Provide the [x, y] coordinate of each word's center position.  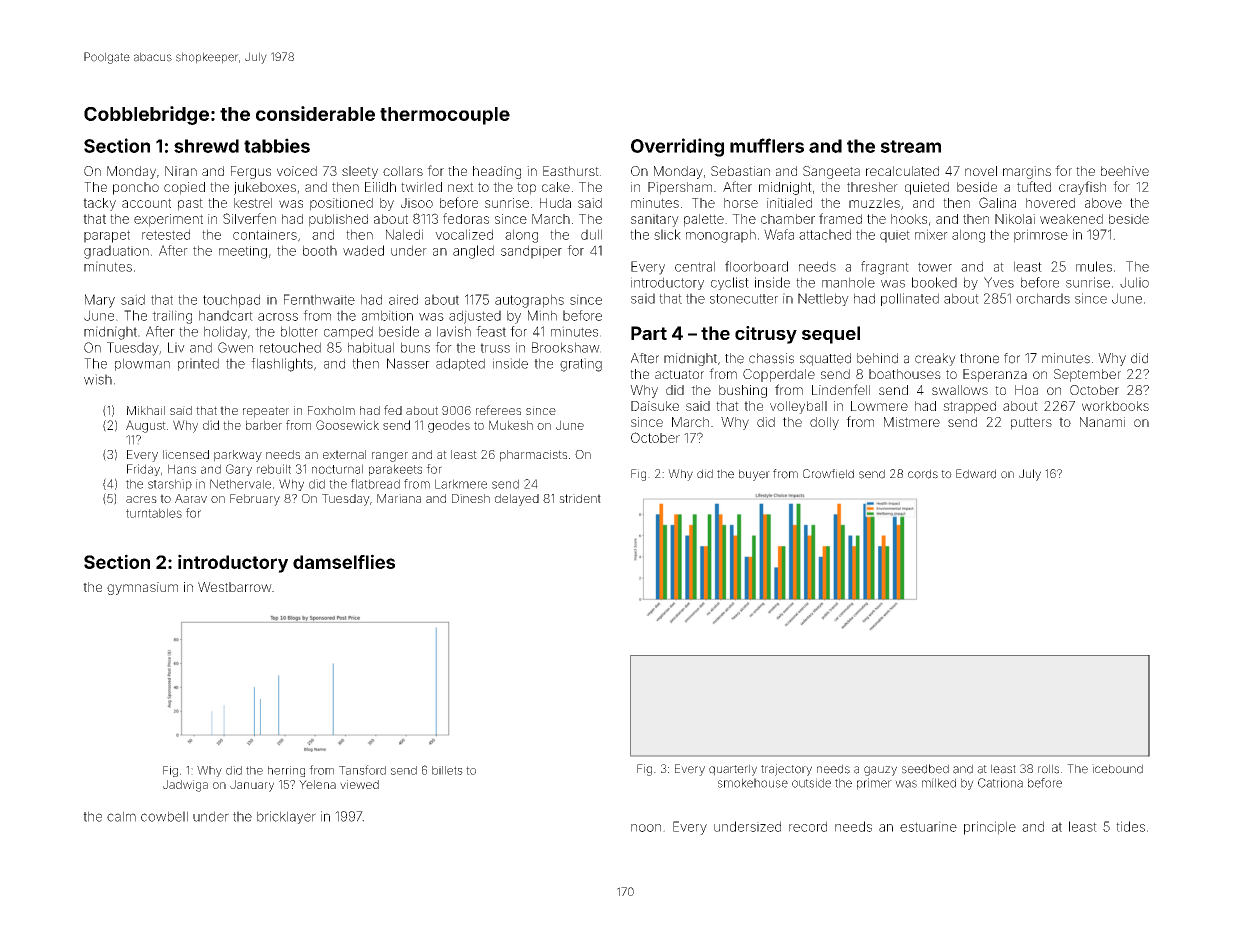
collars [403, 171]
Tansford [362, 770]
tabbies [277, 145]
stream [911, 146]
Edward [976, 474]
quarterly [733, 770]
